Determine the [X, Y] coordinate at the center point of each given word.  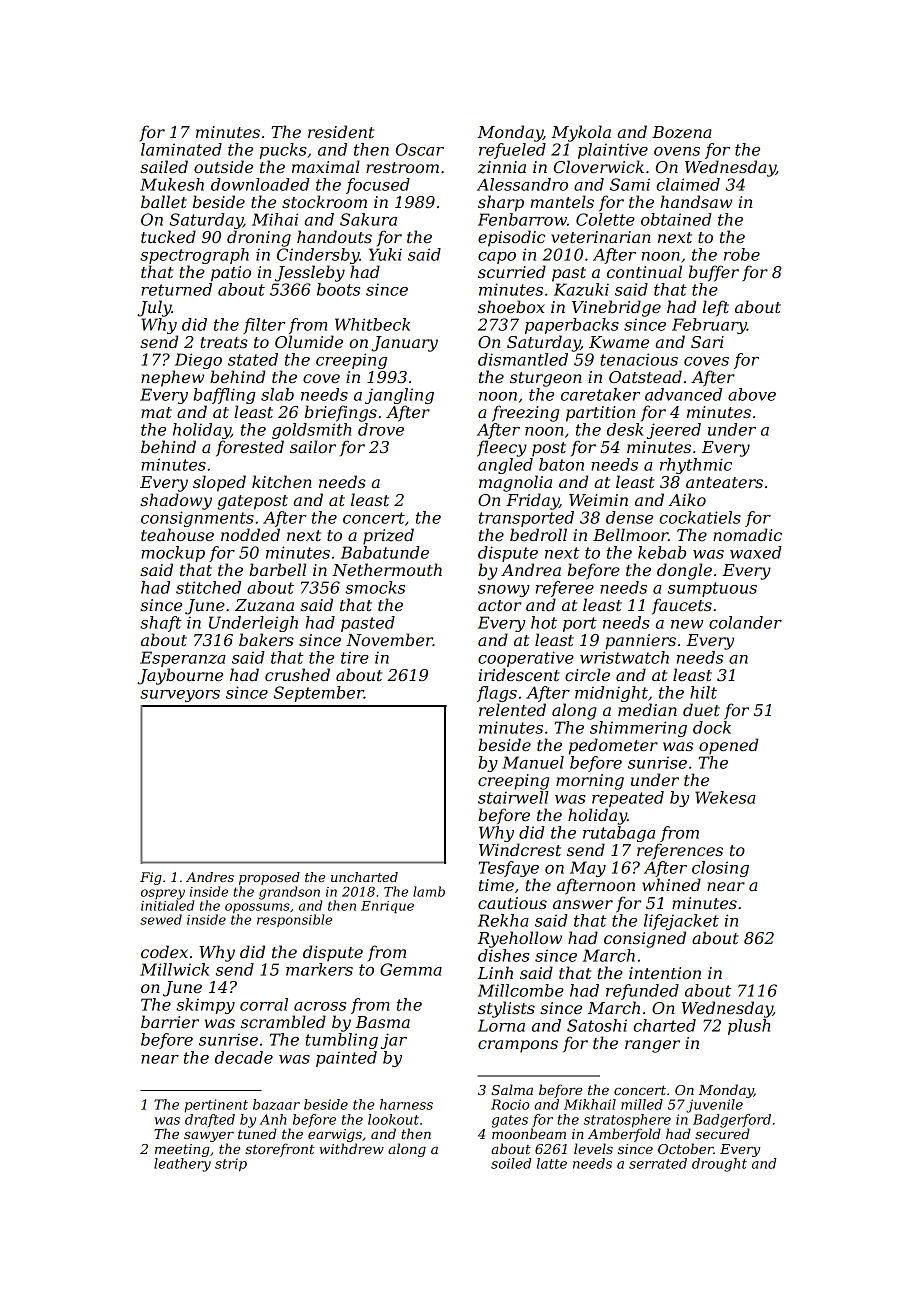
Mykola [581, 133]
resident [341, 131]
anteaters [724, 482]
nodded [250, 534]
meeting [182, 1150]
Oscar [420, 149]
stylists [506, 1009]
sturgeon [546, 379]
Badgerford [732, 1121]
